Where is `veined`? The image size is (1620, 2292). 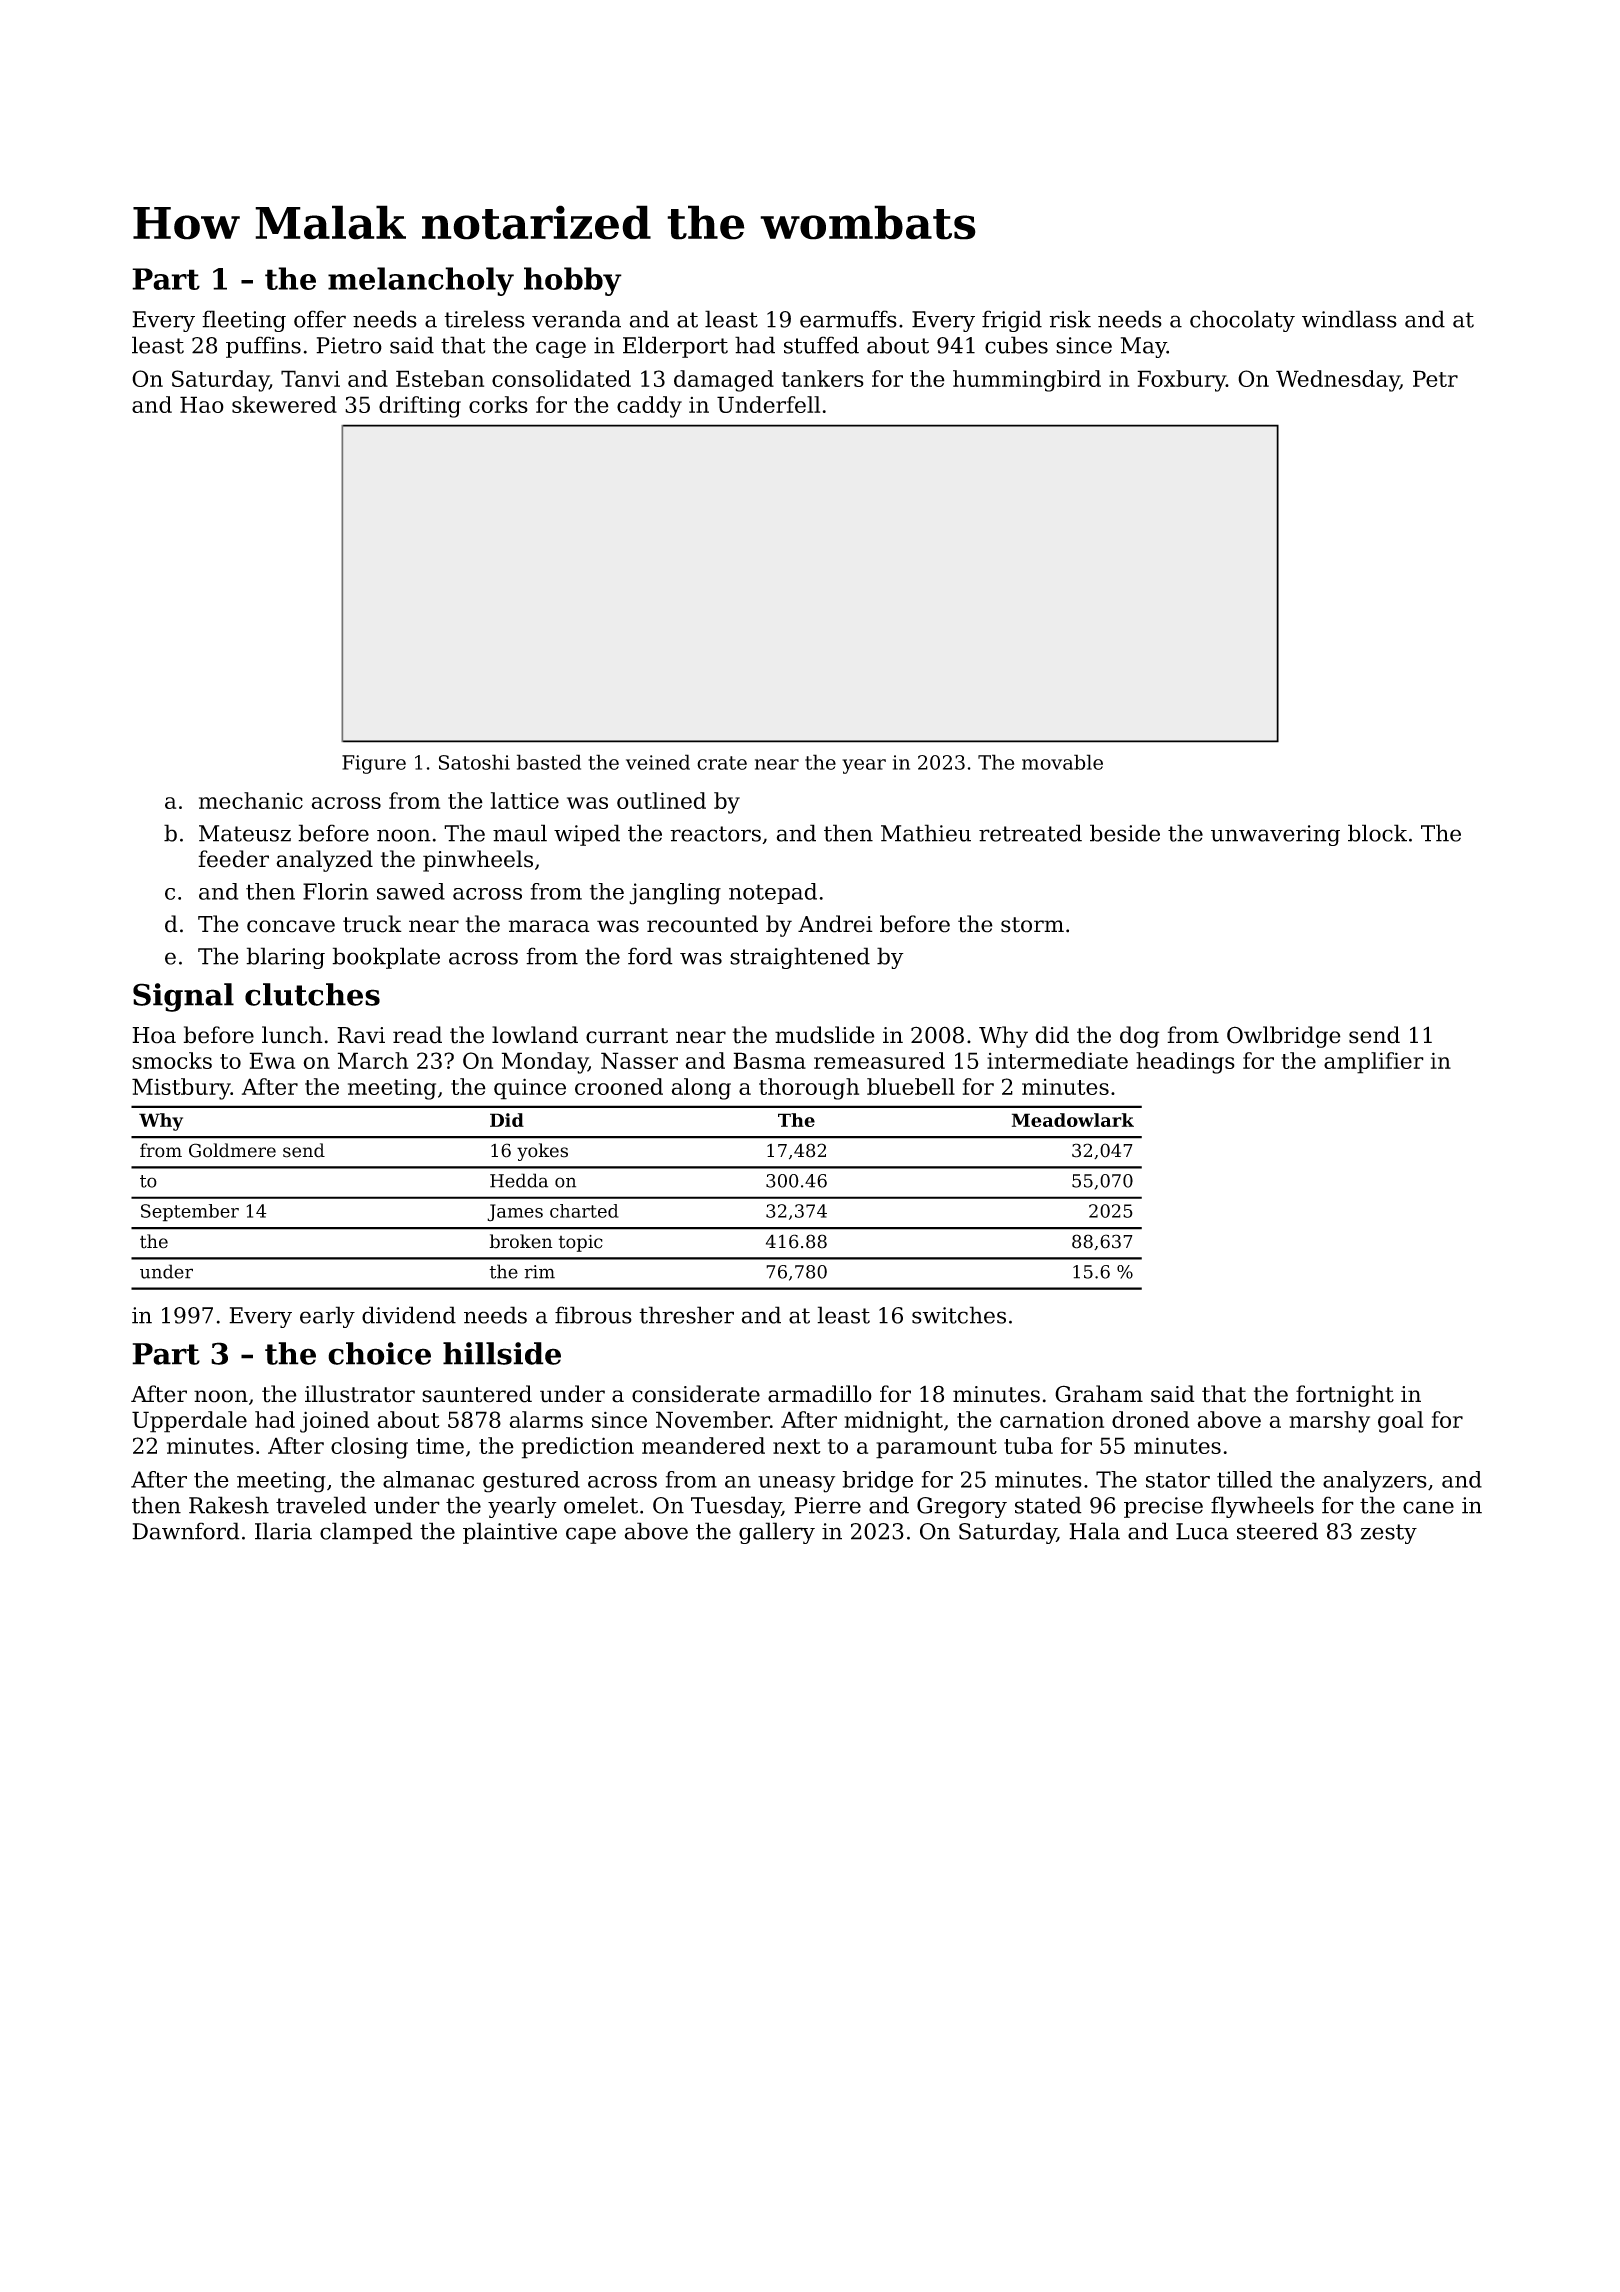 veined is located at coordinates (658, 762).
